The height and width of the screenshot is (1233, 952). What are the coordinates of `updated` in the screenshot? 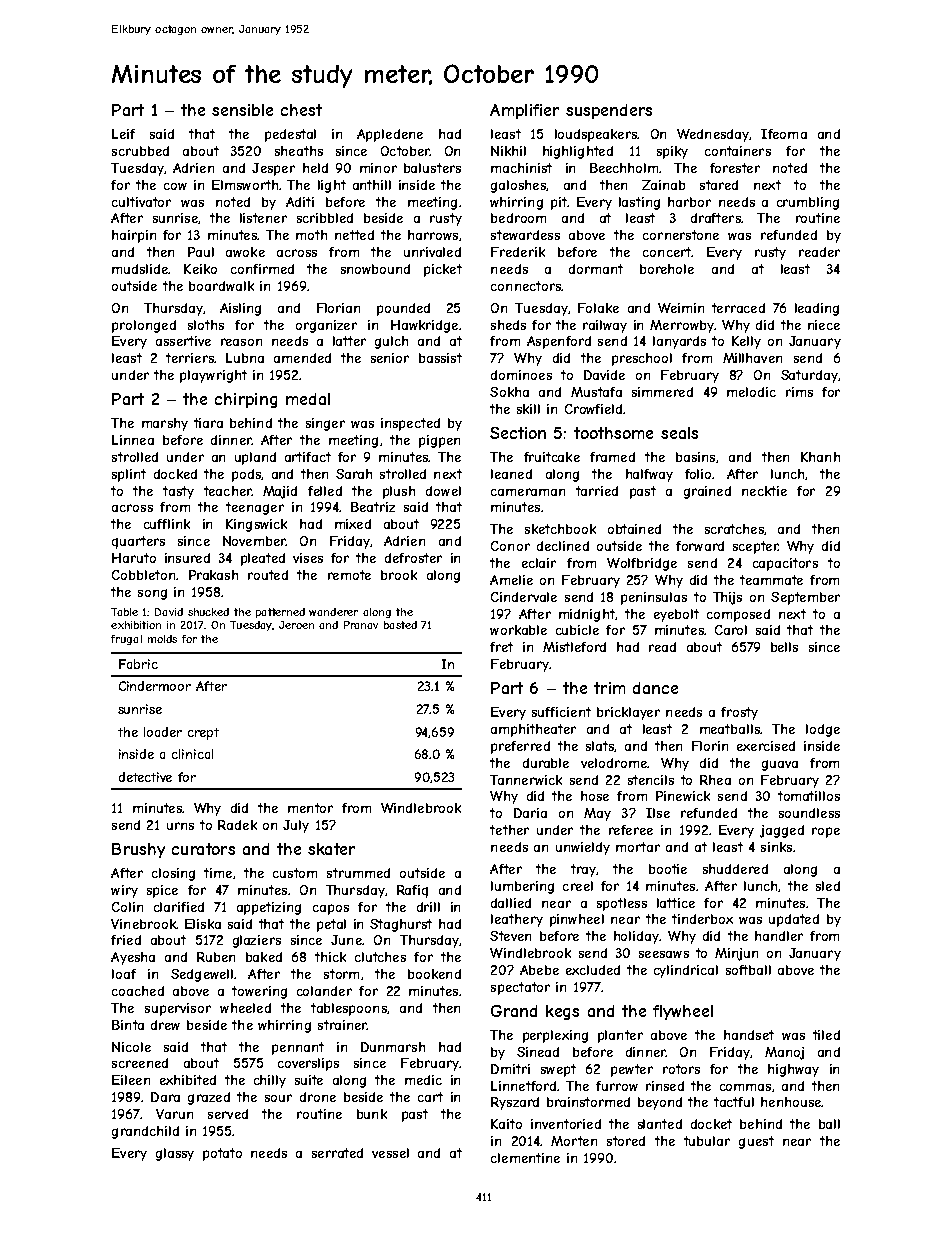 It's located at (794, 920).
